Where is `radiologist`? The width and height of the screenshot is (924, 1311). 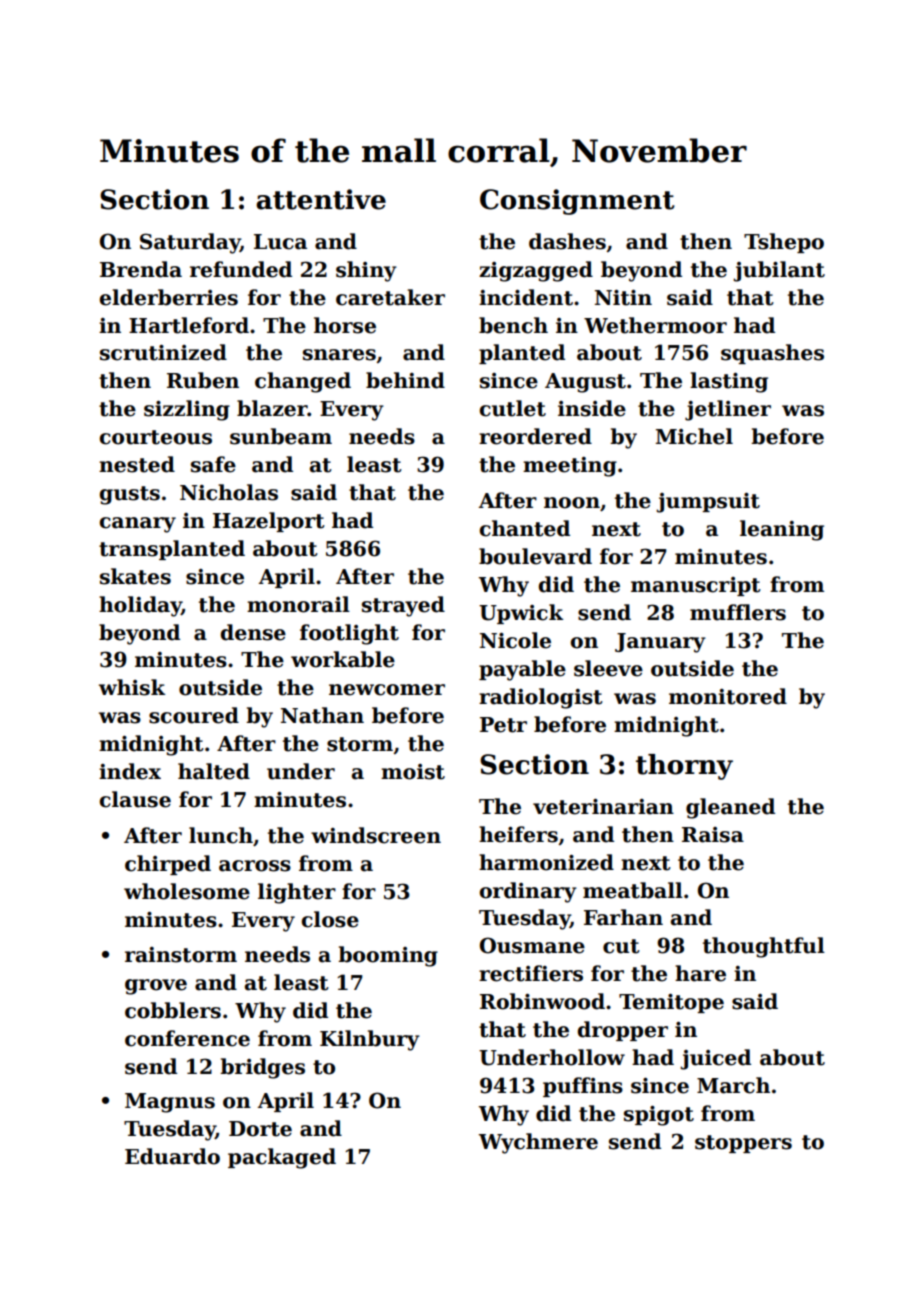 radiologist is located at coordinates (541, 698).
